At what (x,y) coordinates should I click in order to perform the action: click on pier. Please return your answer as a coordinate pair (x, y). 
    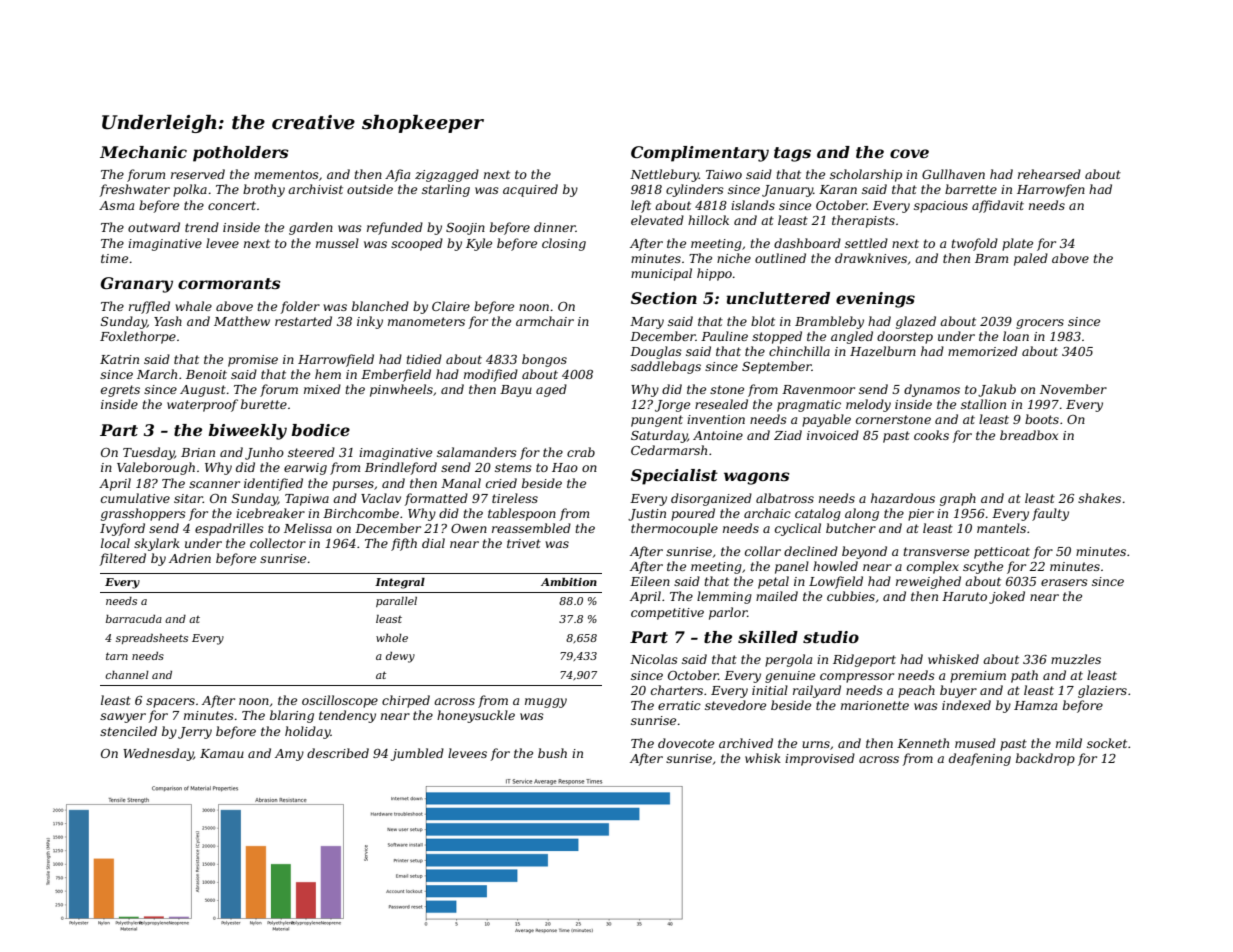
    Looking at the image, I should click on (921, 515).
